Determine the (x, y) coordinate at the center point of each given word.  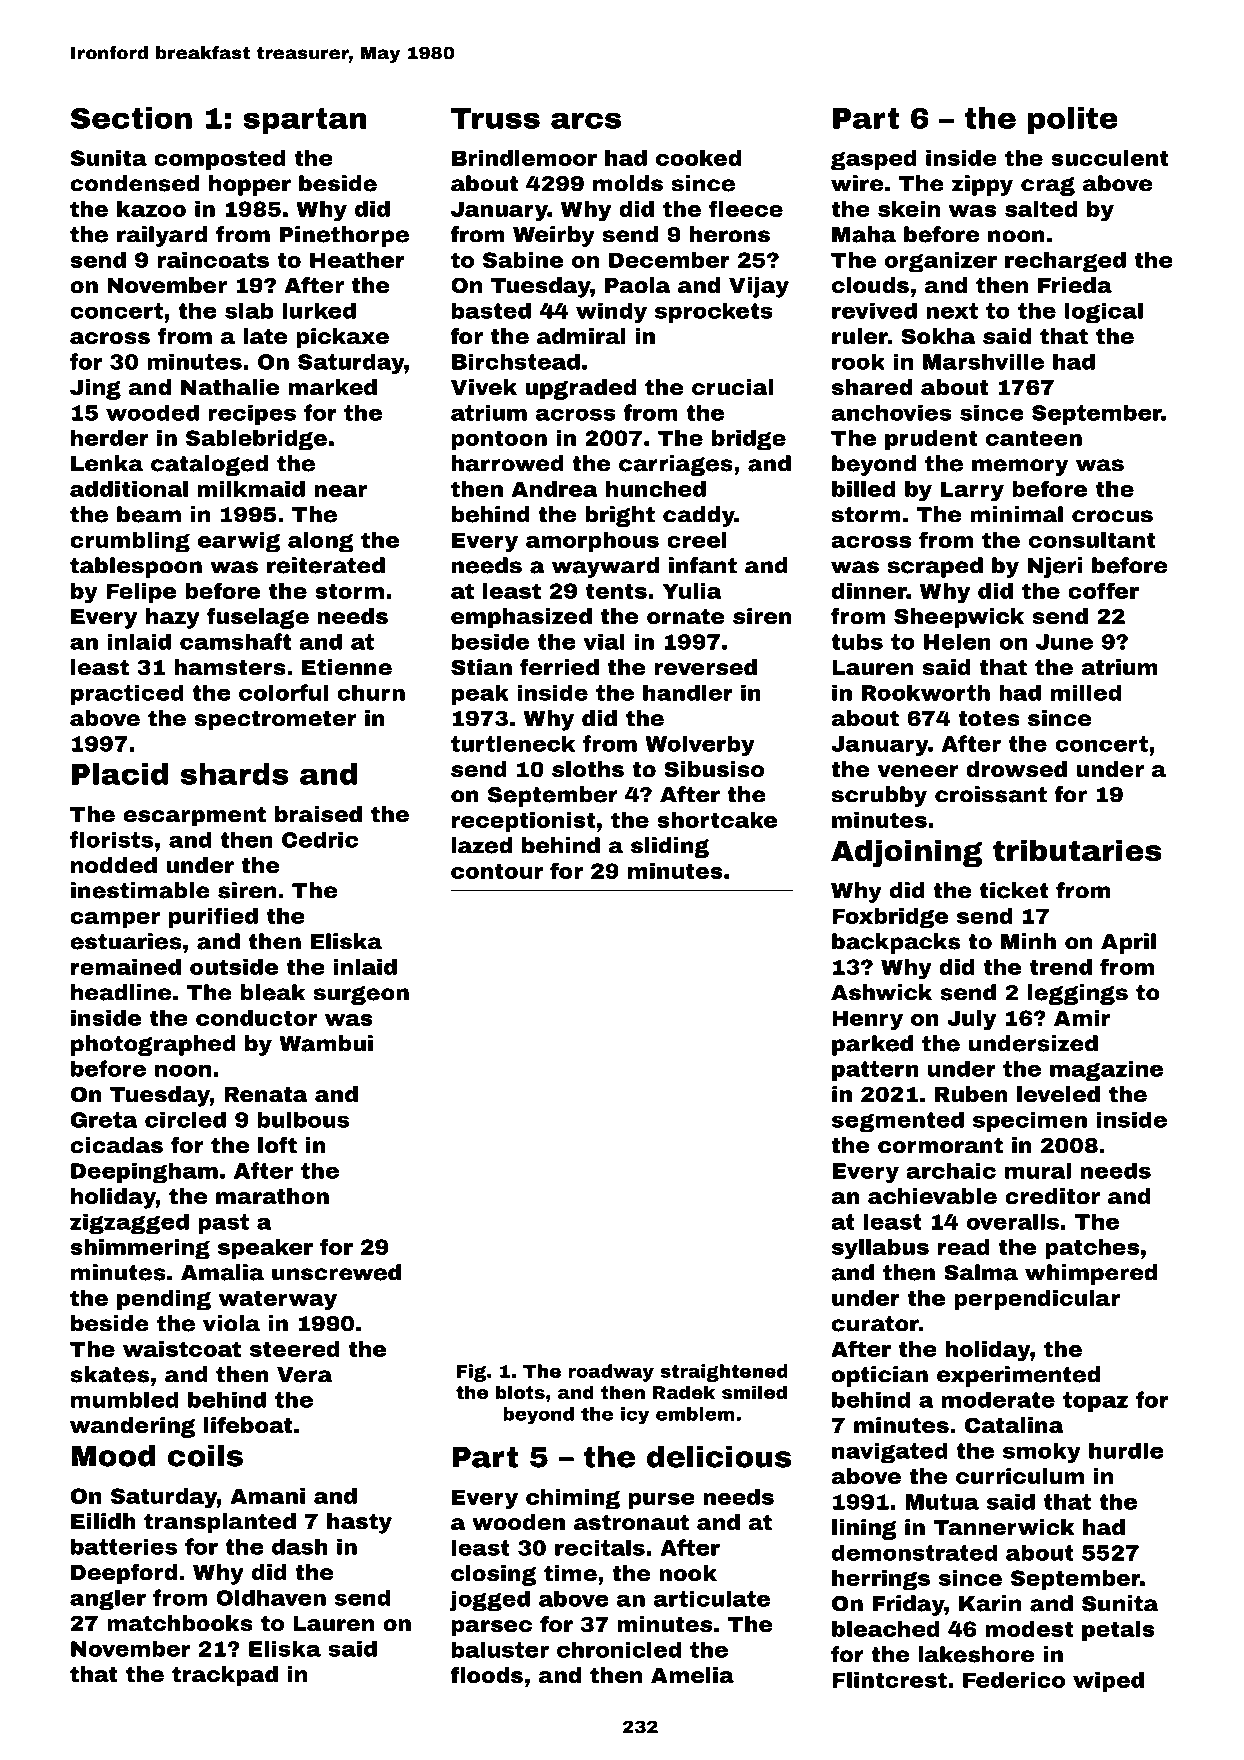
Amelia (692, 1675)
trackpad (225, 1676)
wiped (1108, 1682)
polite (1073, 121)
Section (131, 118)
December (669, 260)
